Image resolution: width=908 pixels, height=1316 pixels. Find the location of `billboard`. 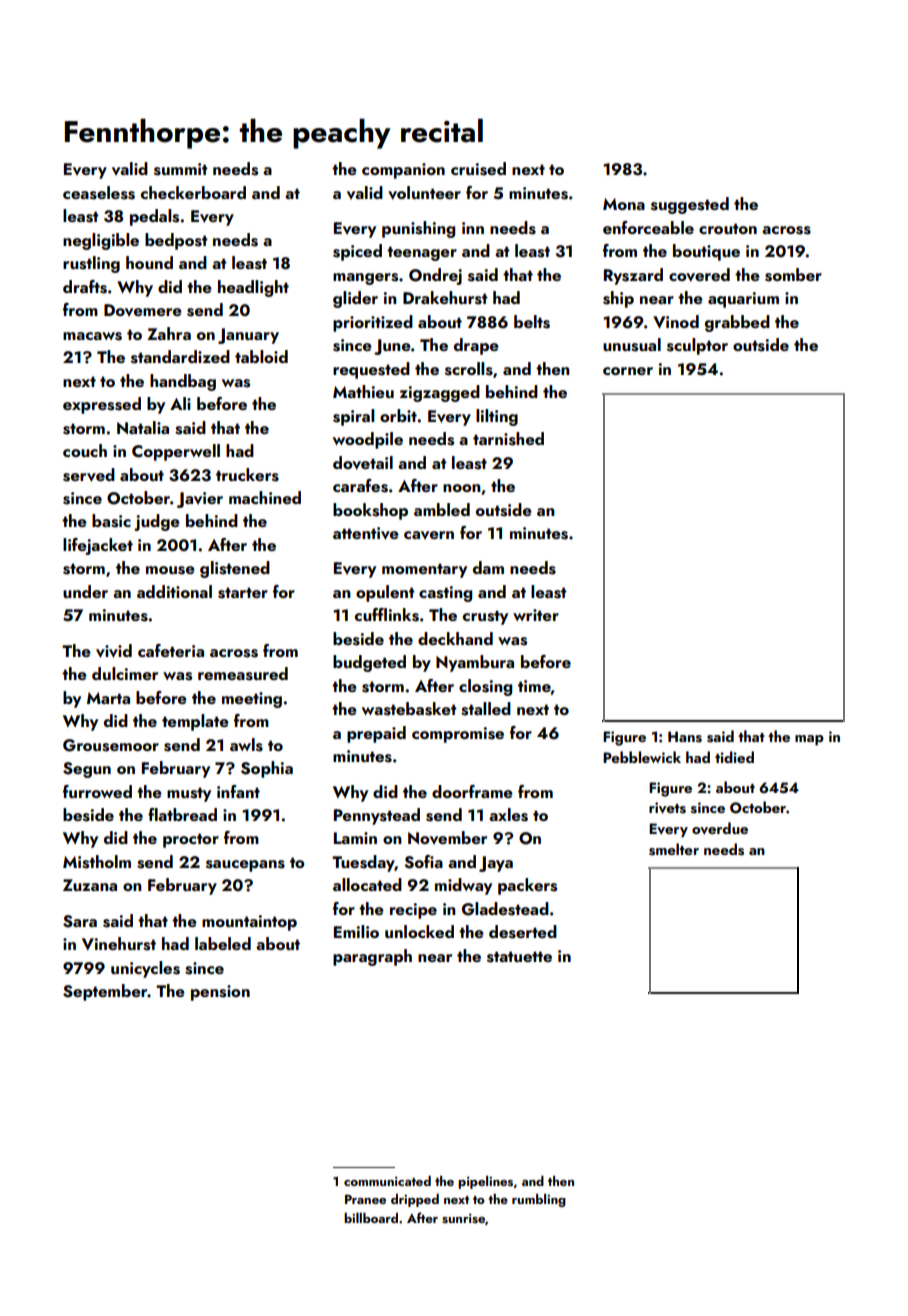

billboard is located at coordinates (371, 1218).
